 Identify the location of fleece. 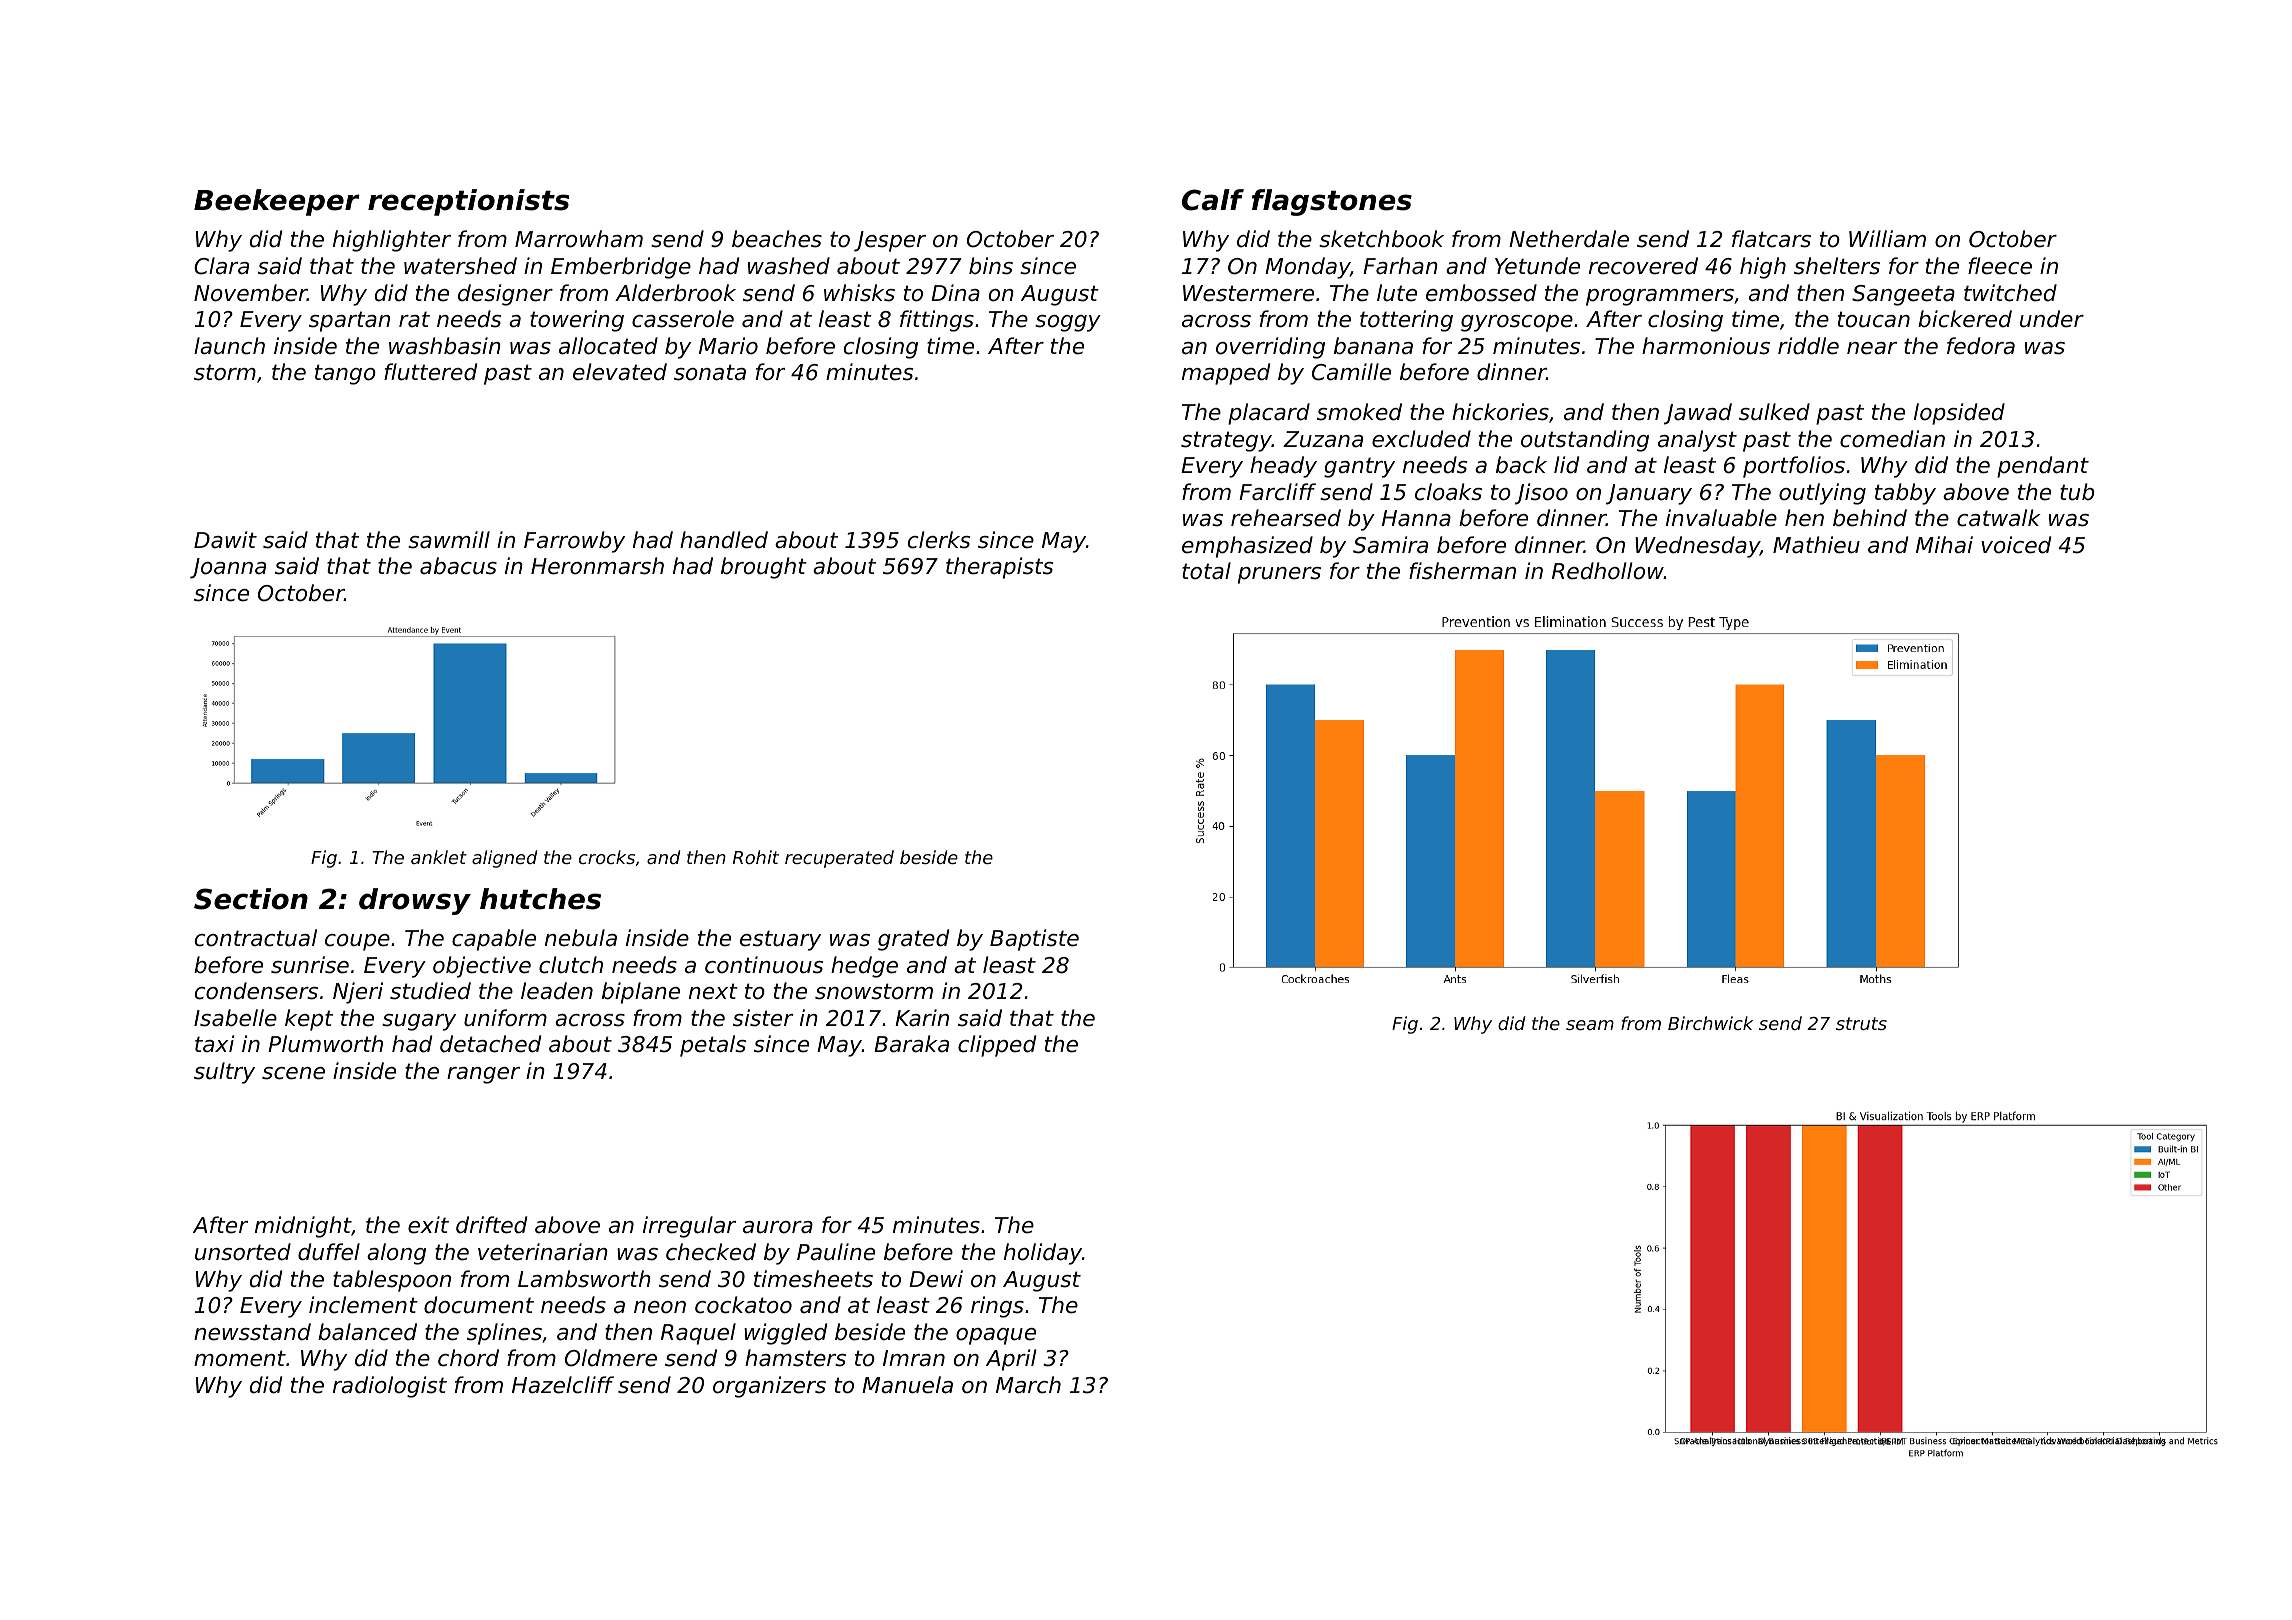
(2000, 266).
